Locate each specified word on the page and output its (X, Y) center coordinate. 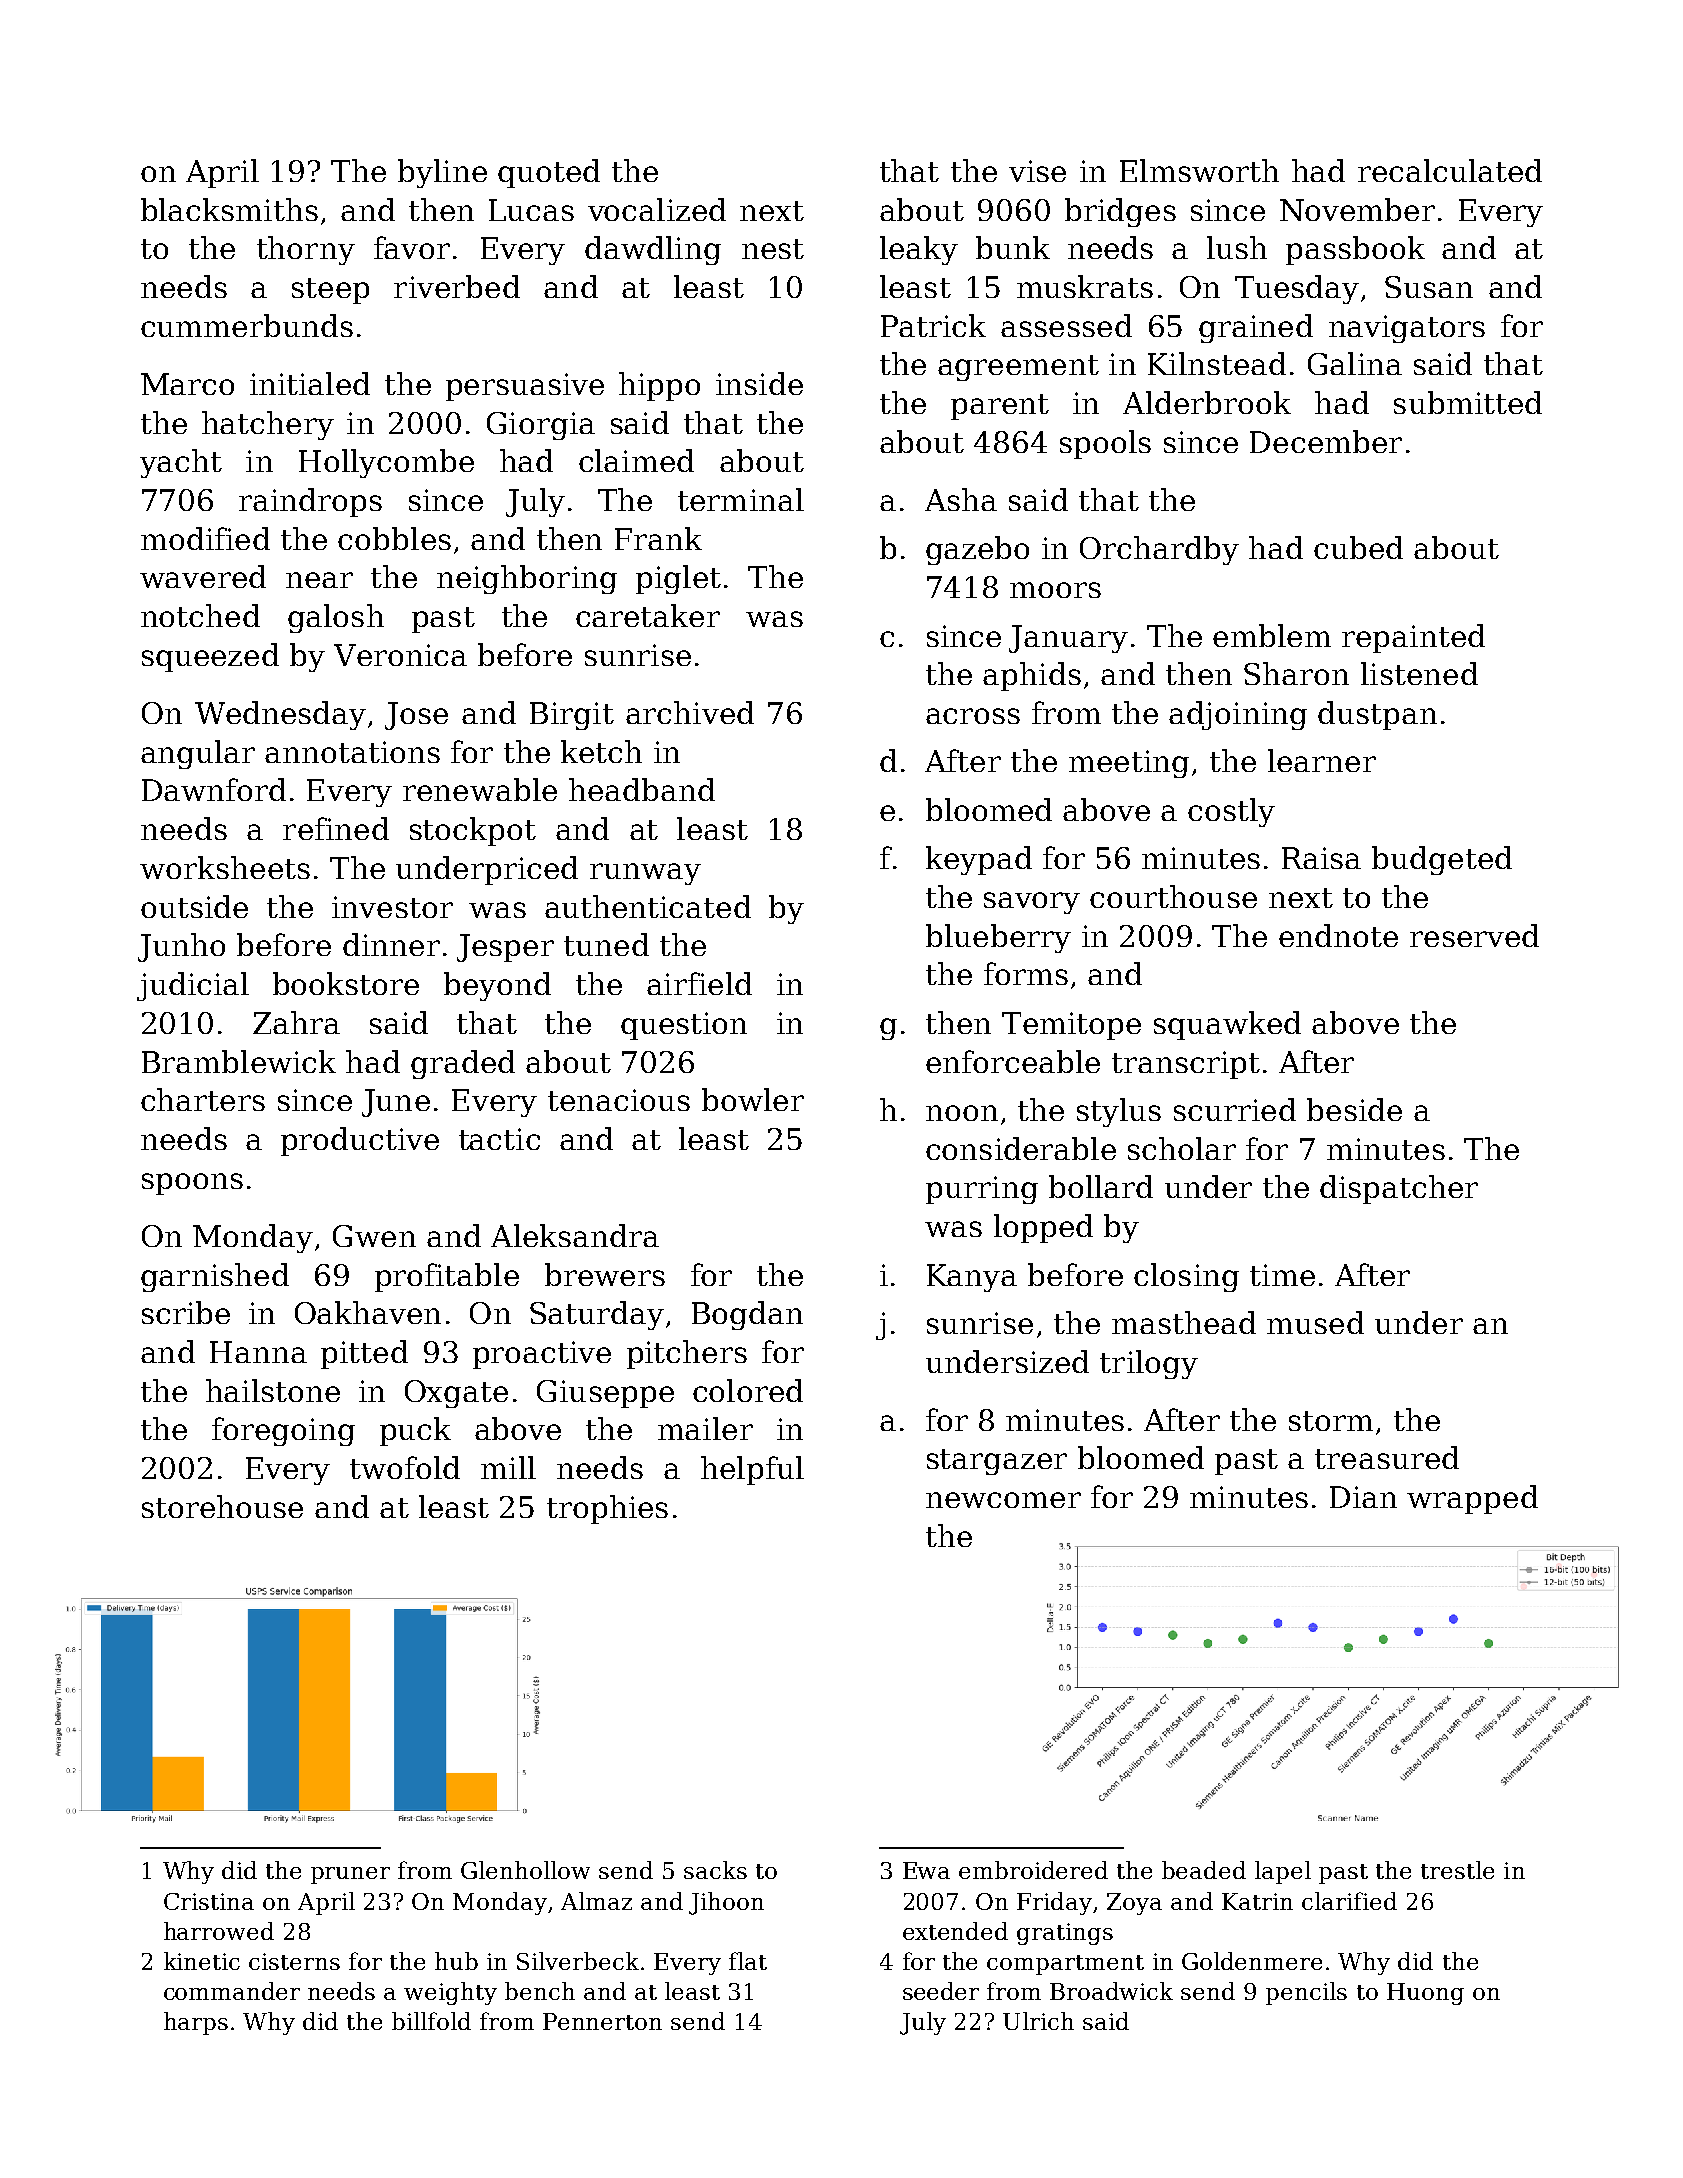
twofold (405, 1467)
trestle (1457, 1870)
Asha (961, 499)
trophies (607, 1509)
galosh (336, 618)
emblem (1272, 635)
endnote (1338, 935)
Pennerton (602, 2021)
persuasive (525, 387)
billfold (431, 2021)
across (973, 716)
